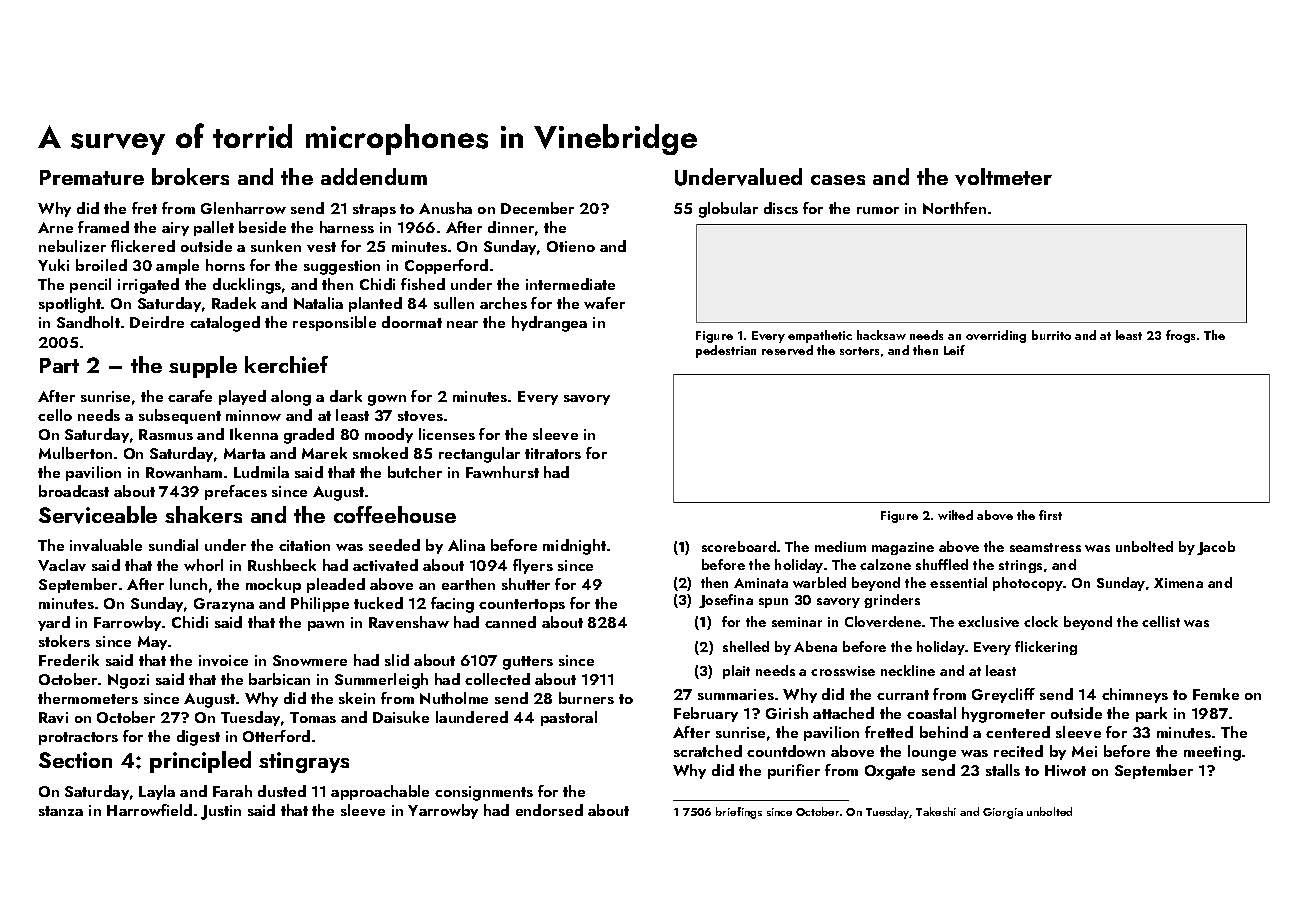 This page has width=1308, height=924. What do you see at coordinates (1135, 695) in the page?
I see `chimneys` at bounding box center [1135, 695].
